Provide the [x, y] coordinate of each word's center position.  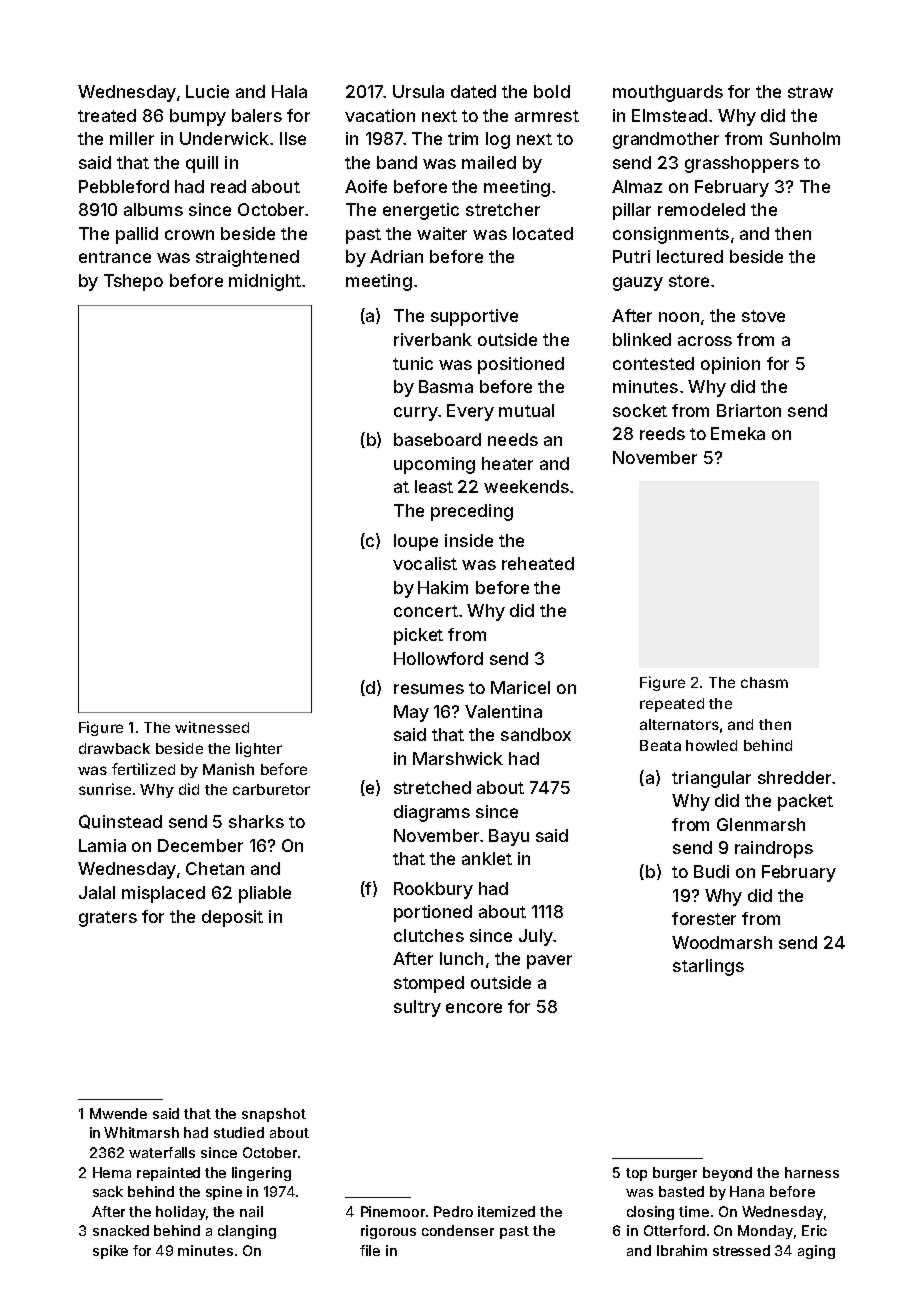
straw [810, 92]
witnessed [212, 727]
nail [251, 1211]
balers [257, 115]
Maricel [520, 687]
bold [552, 91]
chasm [764, 682]
